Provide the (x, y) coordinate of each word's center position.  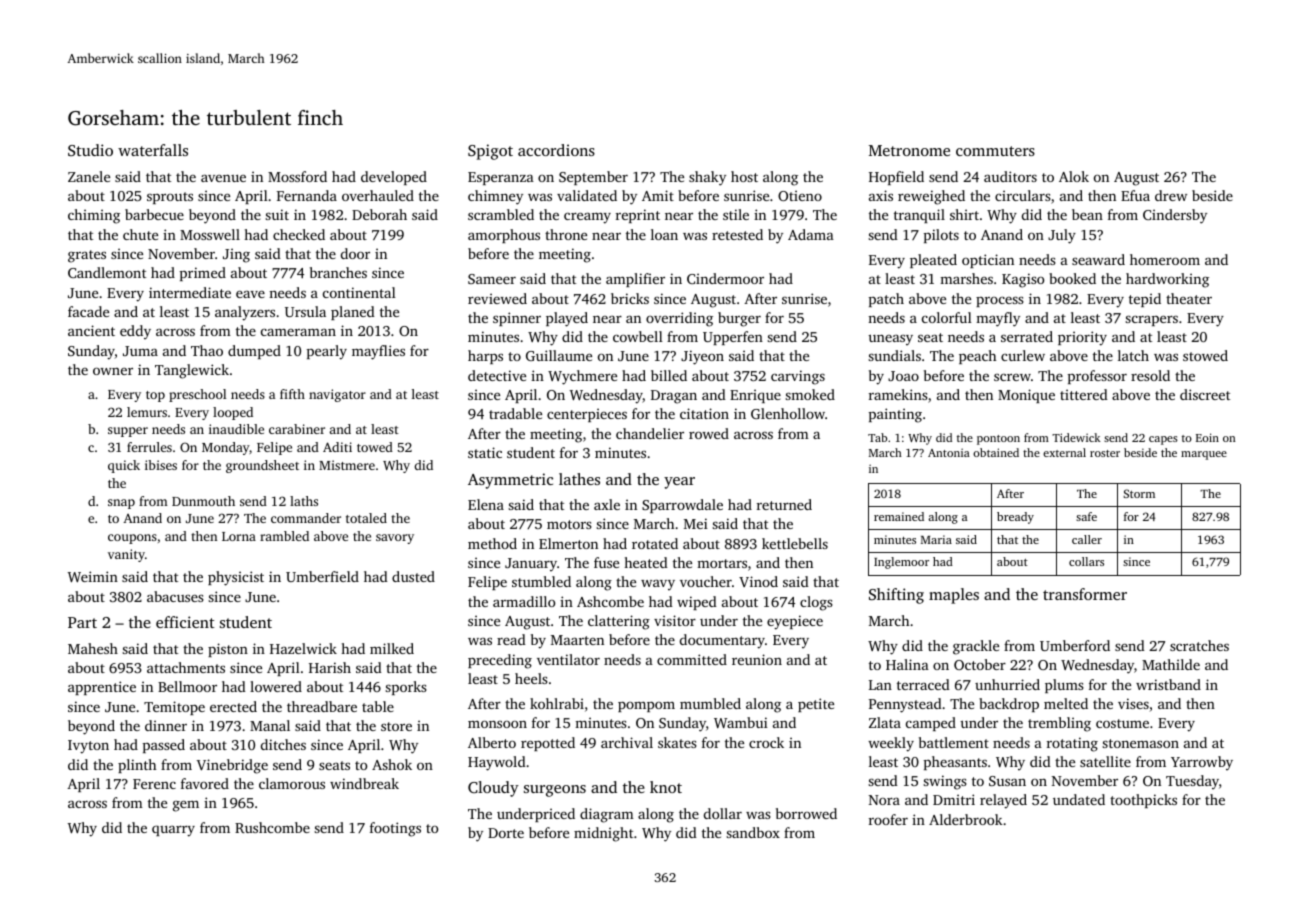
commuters (995, 151)
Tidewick (1076, 437)
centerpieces (587, 415)
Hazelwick (303, 648)
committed (692, 659)
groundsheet (262, 466)
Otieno (800, 195)
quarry (173, 831)
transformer (1085, 594)
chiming (94, 216)
